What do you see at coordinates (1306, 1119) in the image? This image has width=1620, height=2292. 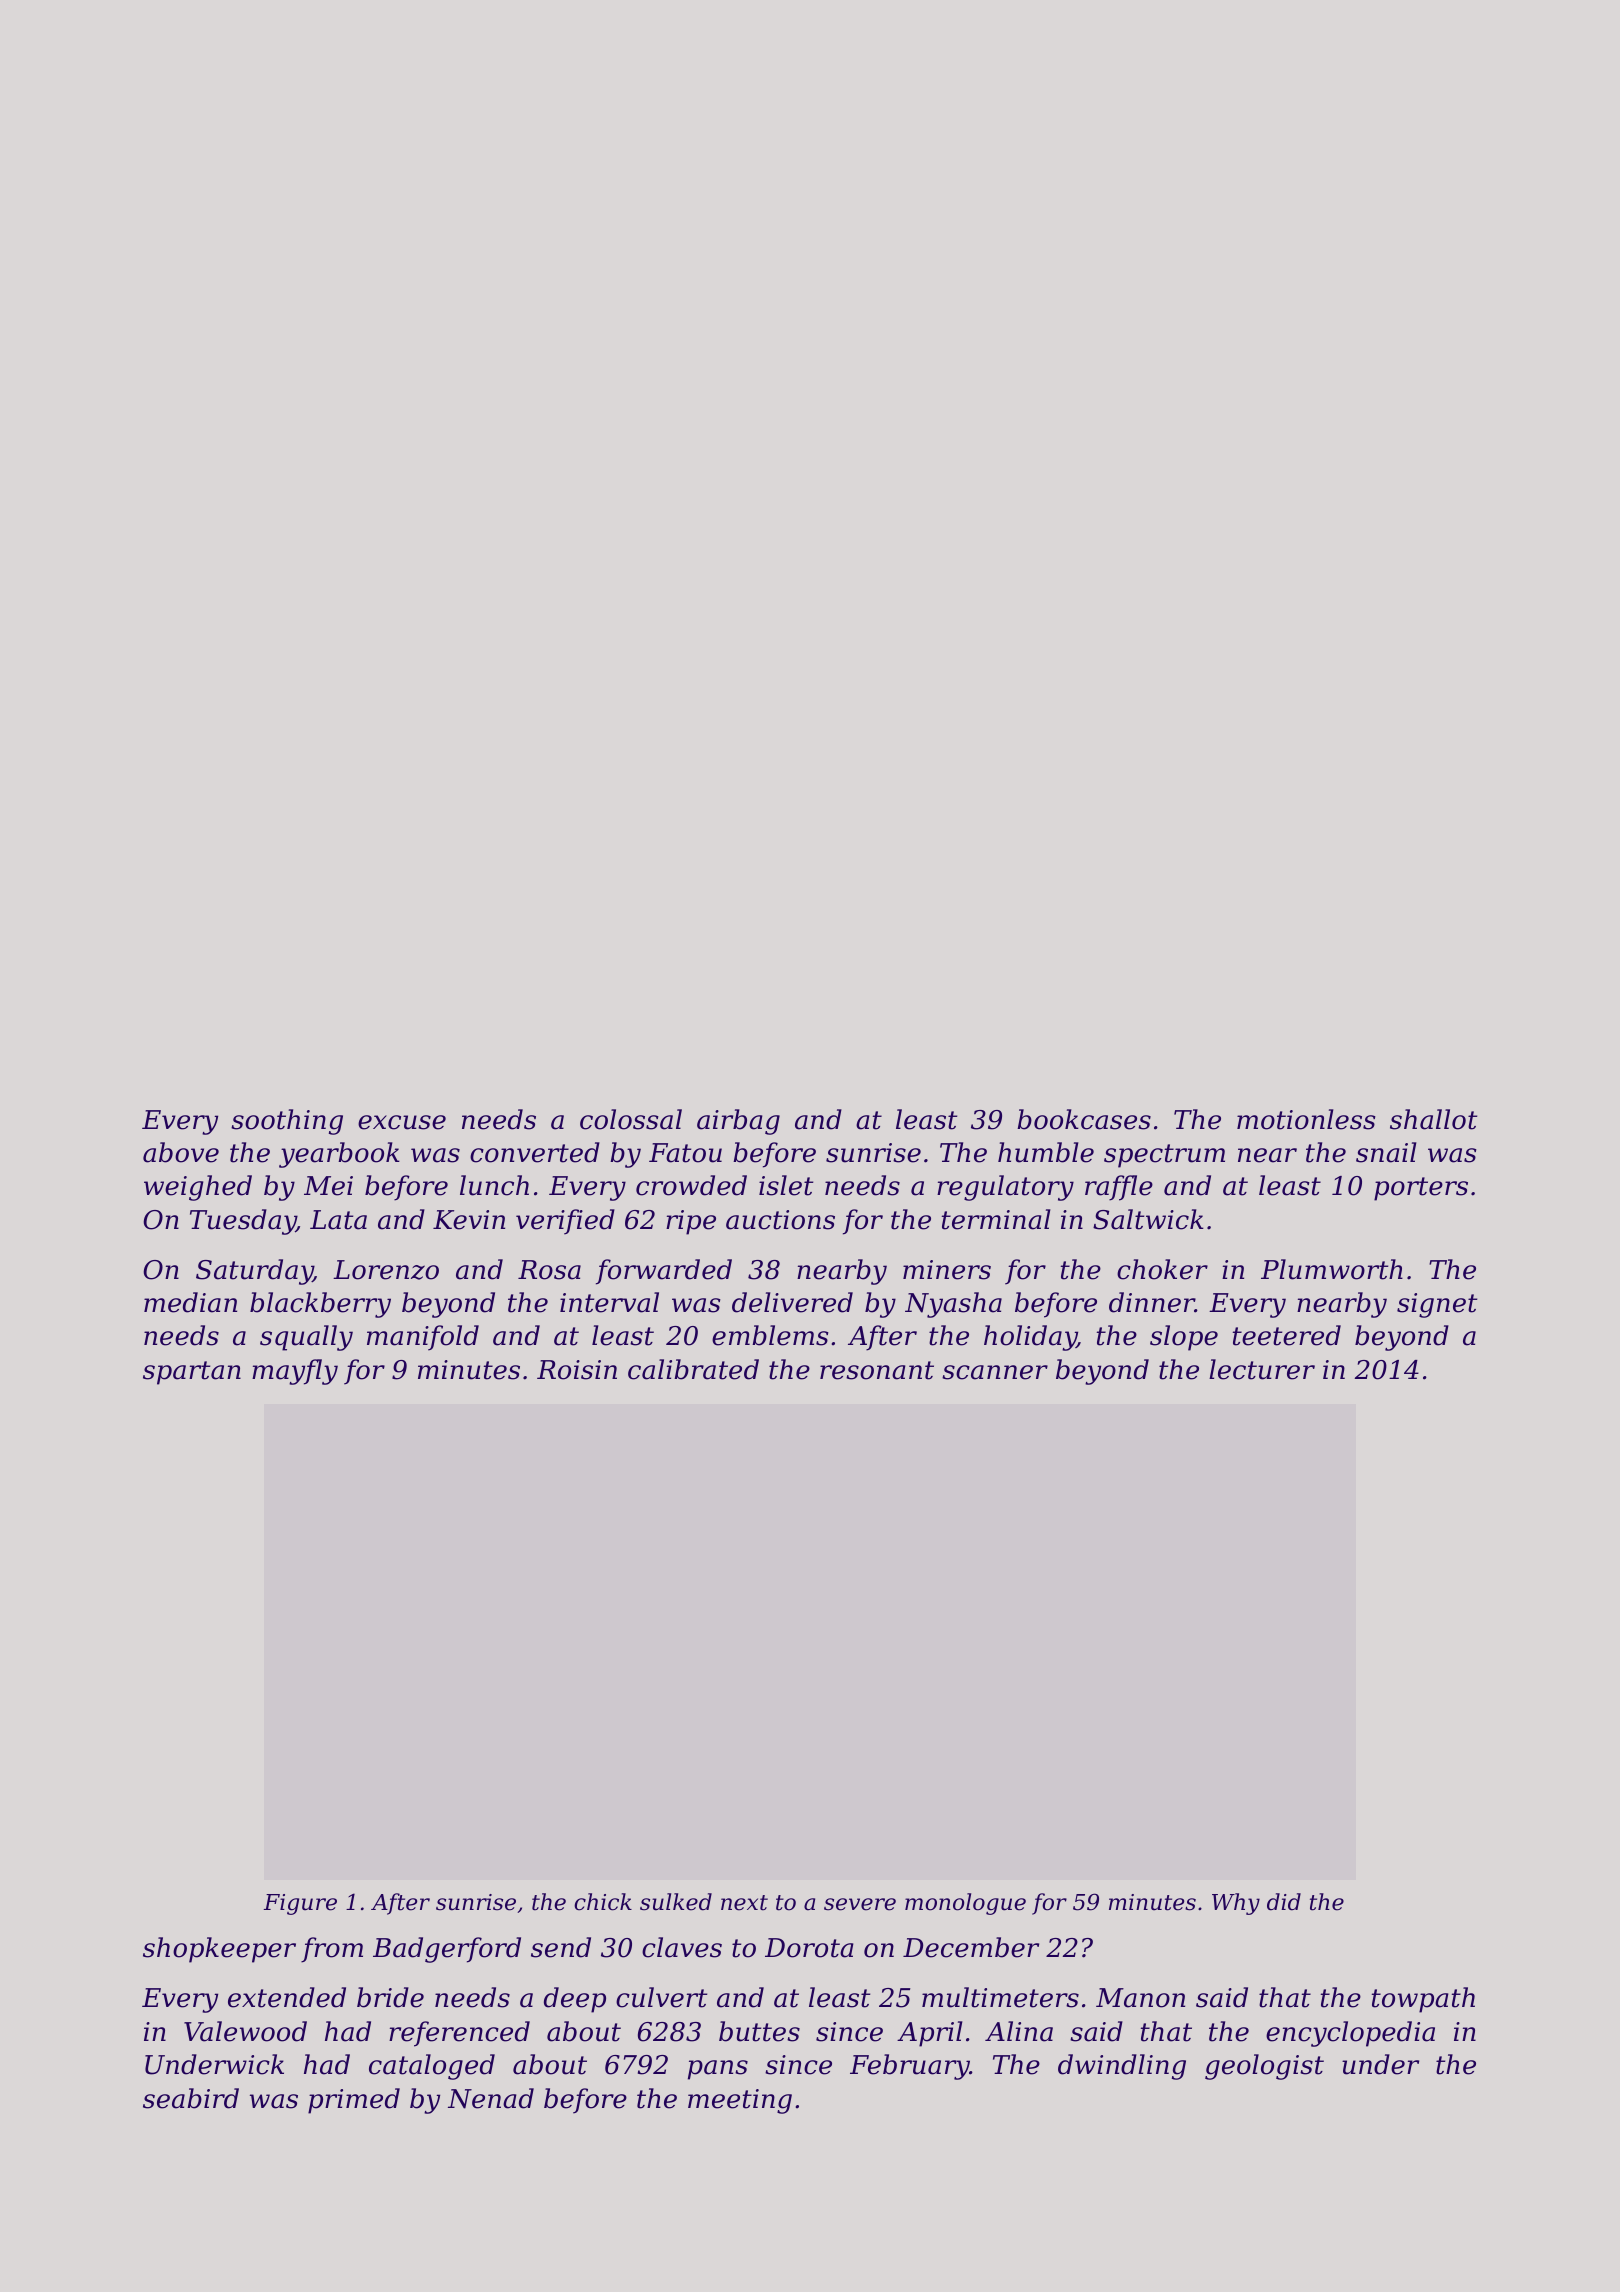 I see `motionless` at bounding box center [1306, 1119].
